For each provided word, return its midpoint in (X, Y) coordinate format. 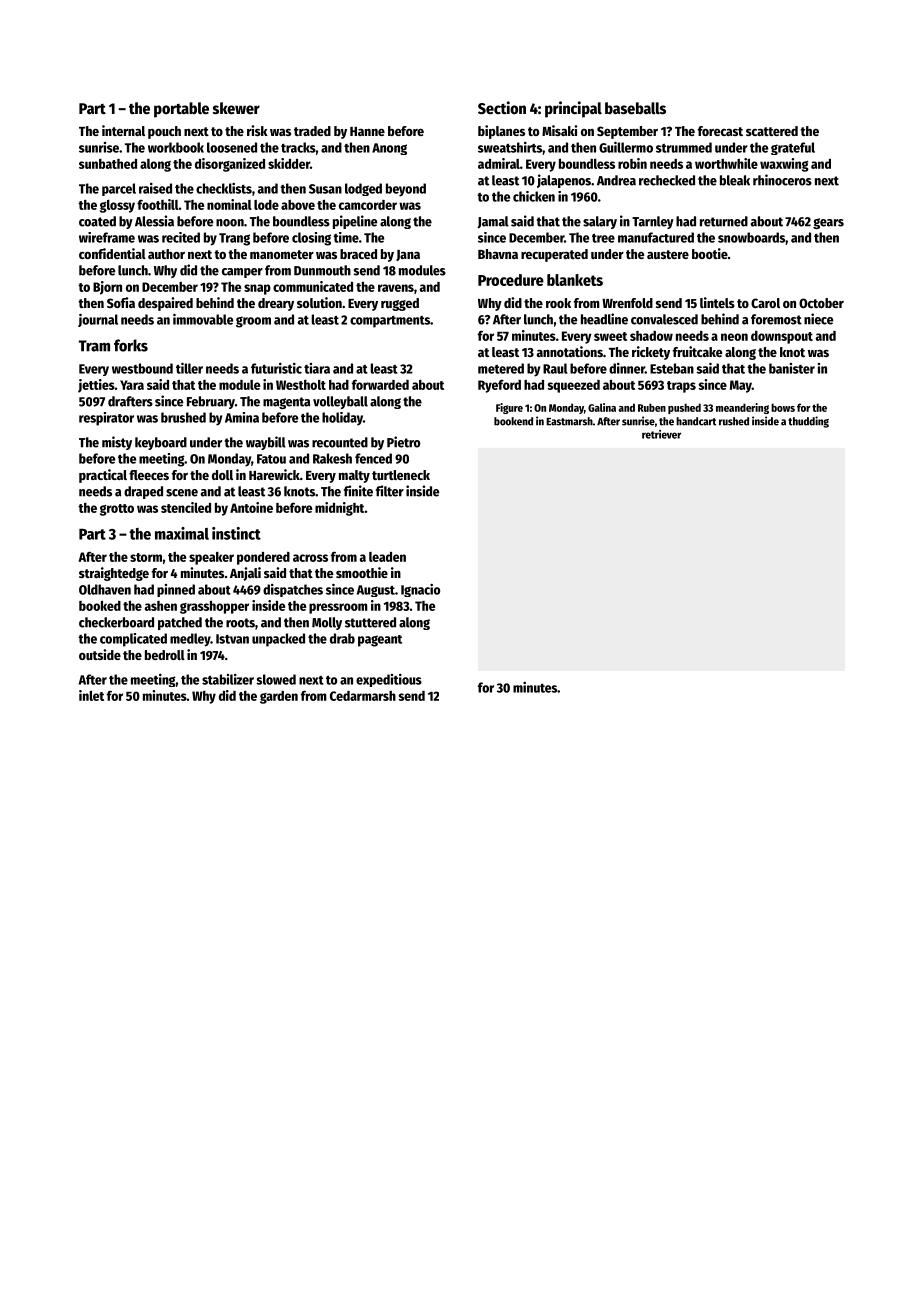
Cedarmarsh (363, 696)
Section (502, 108)
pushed (684, 408)
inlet (91, 695)
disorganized (230, 165)
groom (253, 322)
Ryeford (499, 386)
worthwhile (726, 163)
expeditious (389, 680)
